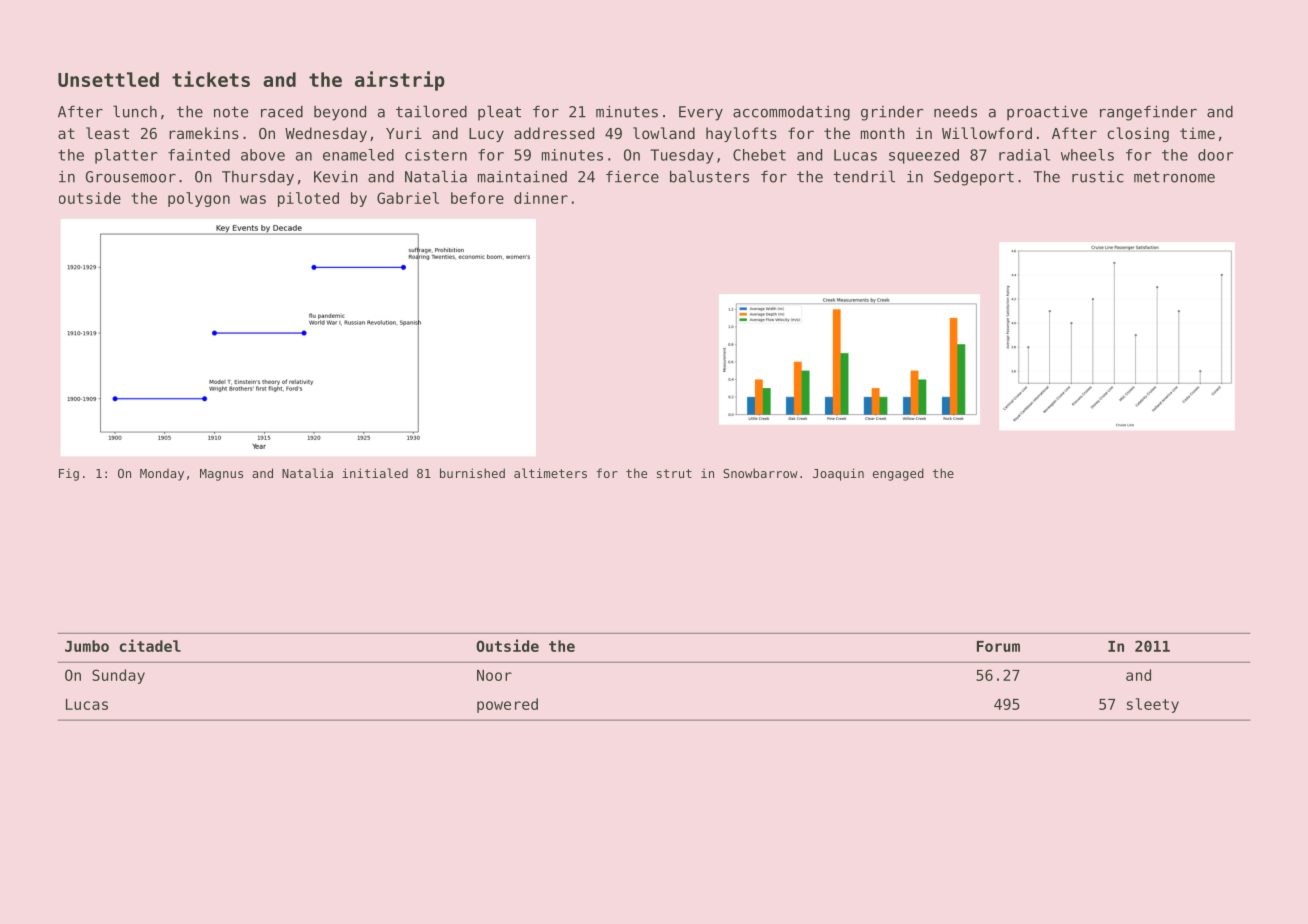 Image resolution: width=1308 pixels, height=924 pixels. Describe the element at coordinates (1047, 113) in the screenshot. I see `proactive` at that location.
